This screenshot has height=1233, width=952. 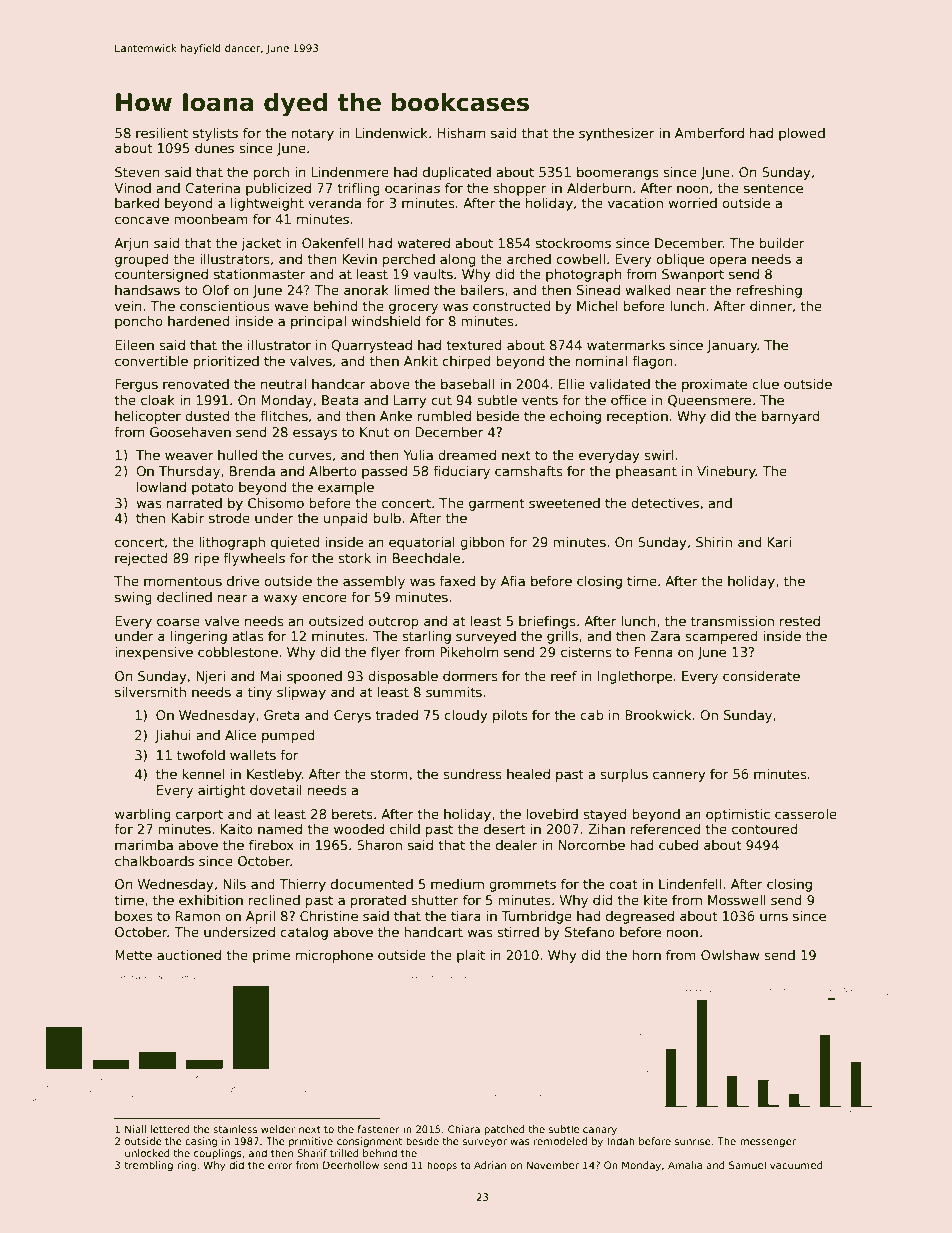 What do you see at coordinates (765, 384) in the screenshot?
I see `clue` at bounding box center [765, 384].
